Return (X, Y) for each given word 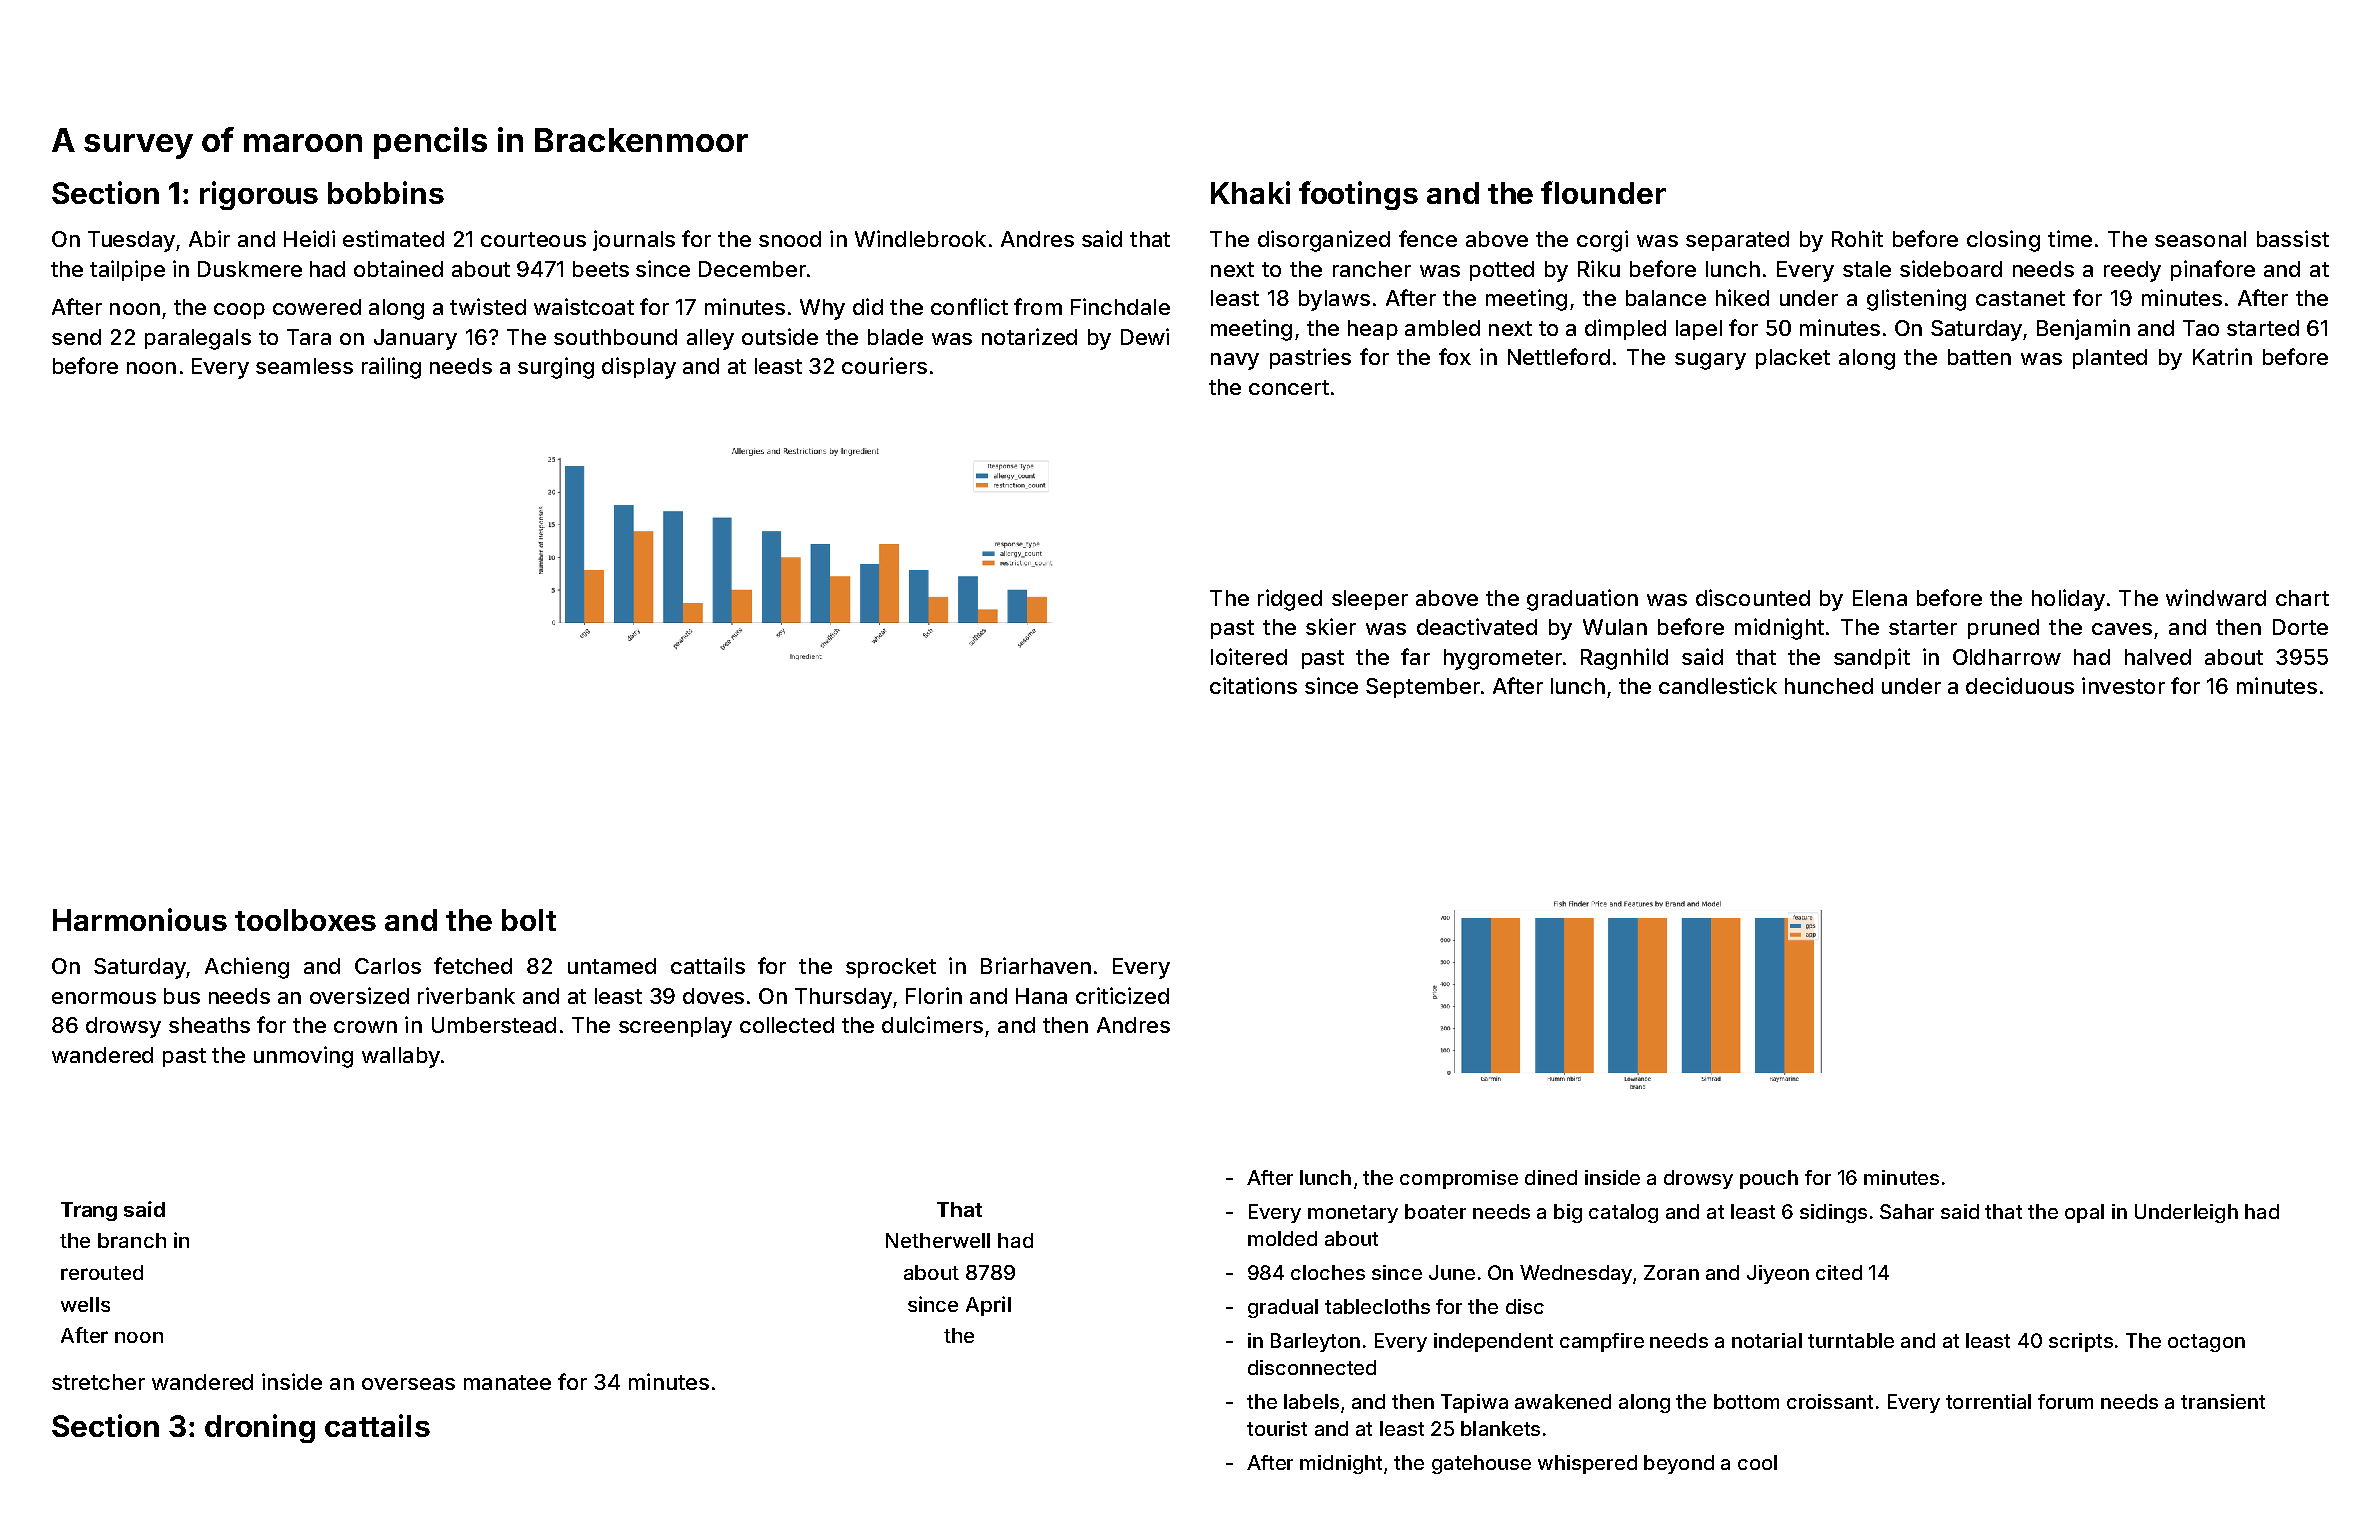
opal (2084, 1213)
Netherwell (938, 1240)
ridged (1290, 600)
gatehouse (1481, 1464)
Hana (1041, 996)
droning (260, 1428)
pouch (1769, 1179)
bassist (2293, 238)
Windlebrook (920, 238)
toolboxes (305, 920)
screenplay (675, 1027)
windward (2216, 597)
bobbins (386, 192)
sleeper (1370, 600)
